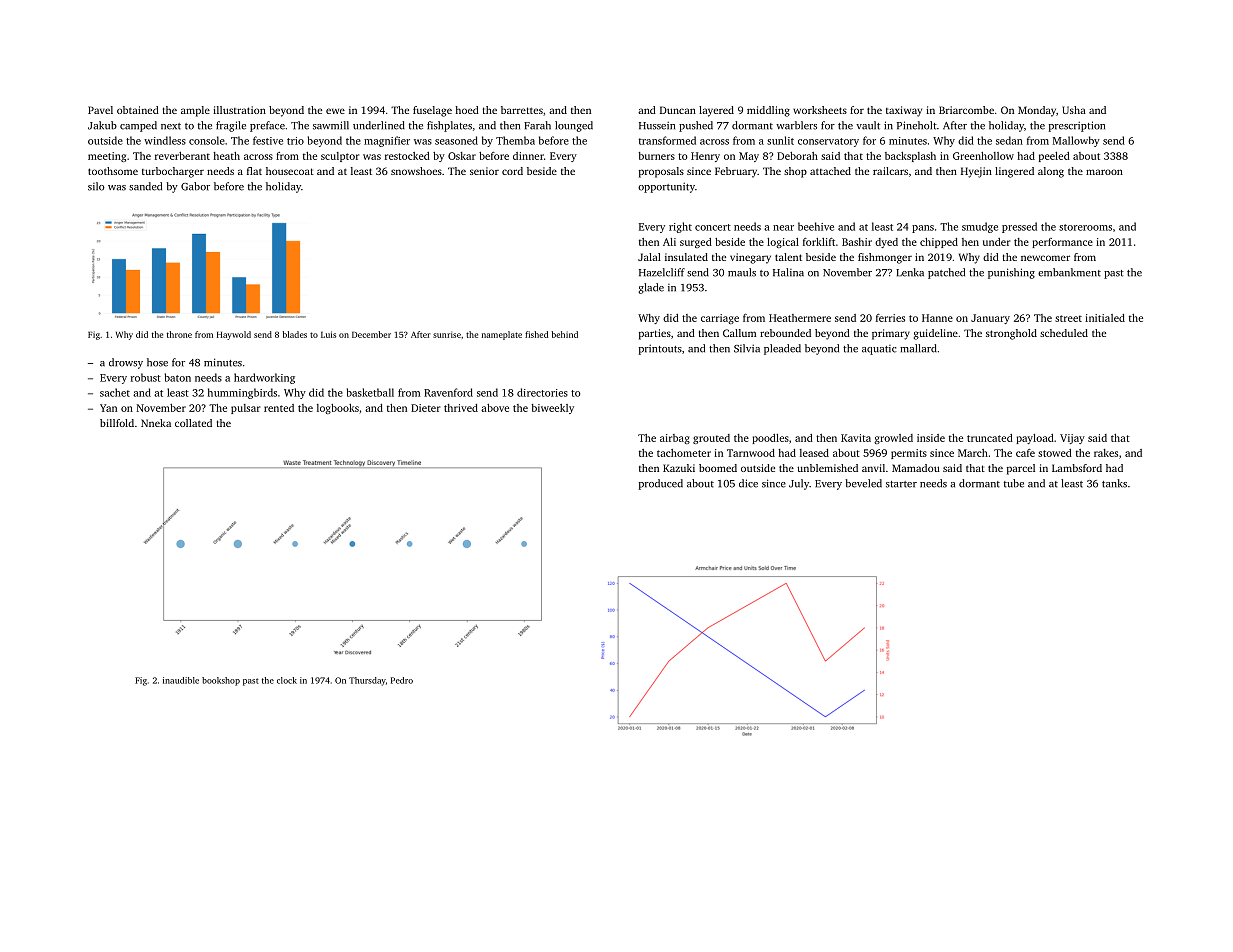 This image has width=1233, height=952. Describe the element at coordinates (402, 680) in the image. I see `Pedro` at that location.
